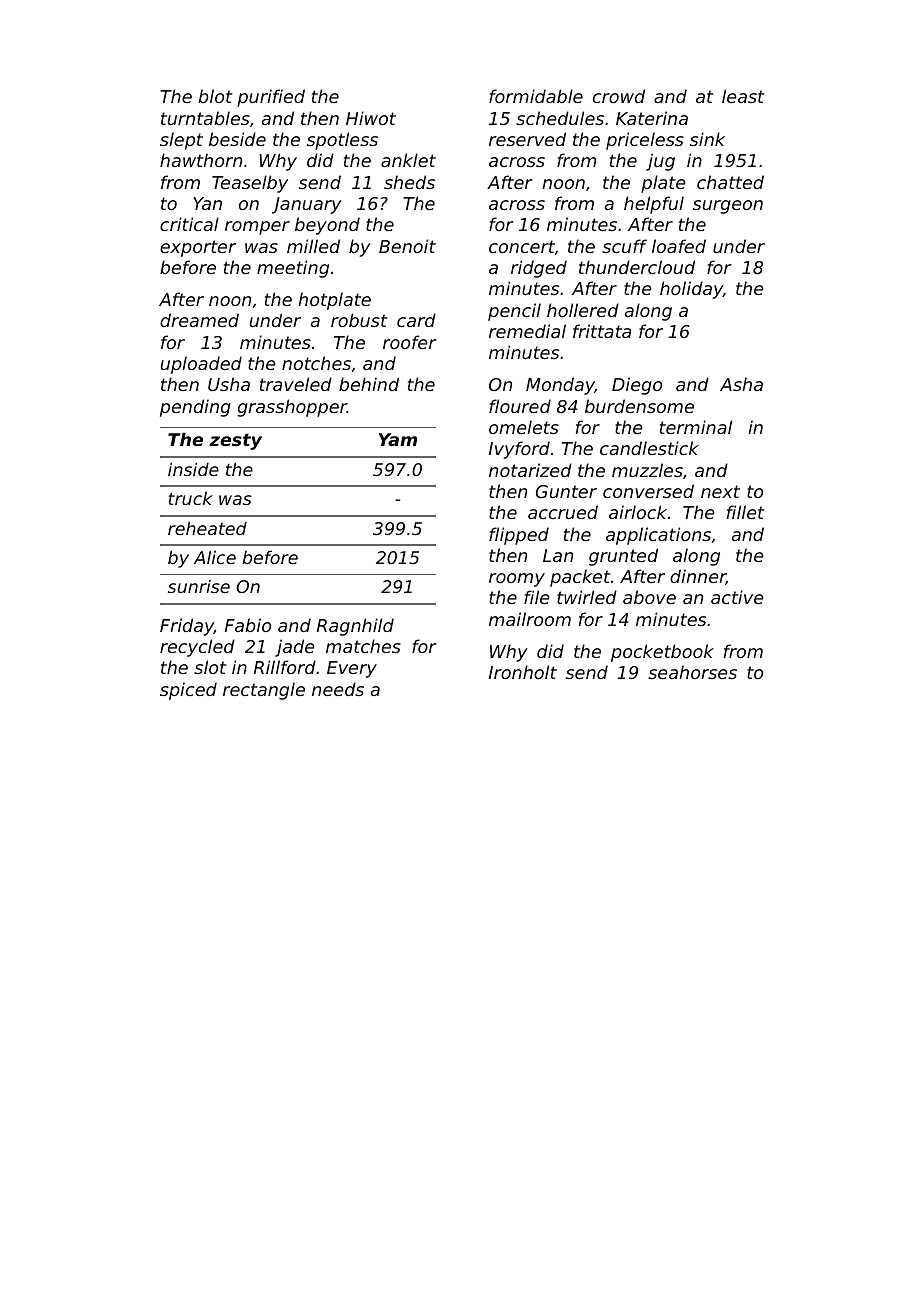 The image size is (924, 1311). What do you see at coordinates (296, 384) in the screenshot?
I see `traveled` at bounding box center [296, 384].
